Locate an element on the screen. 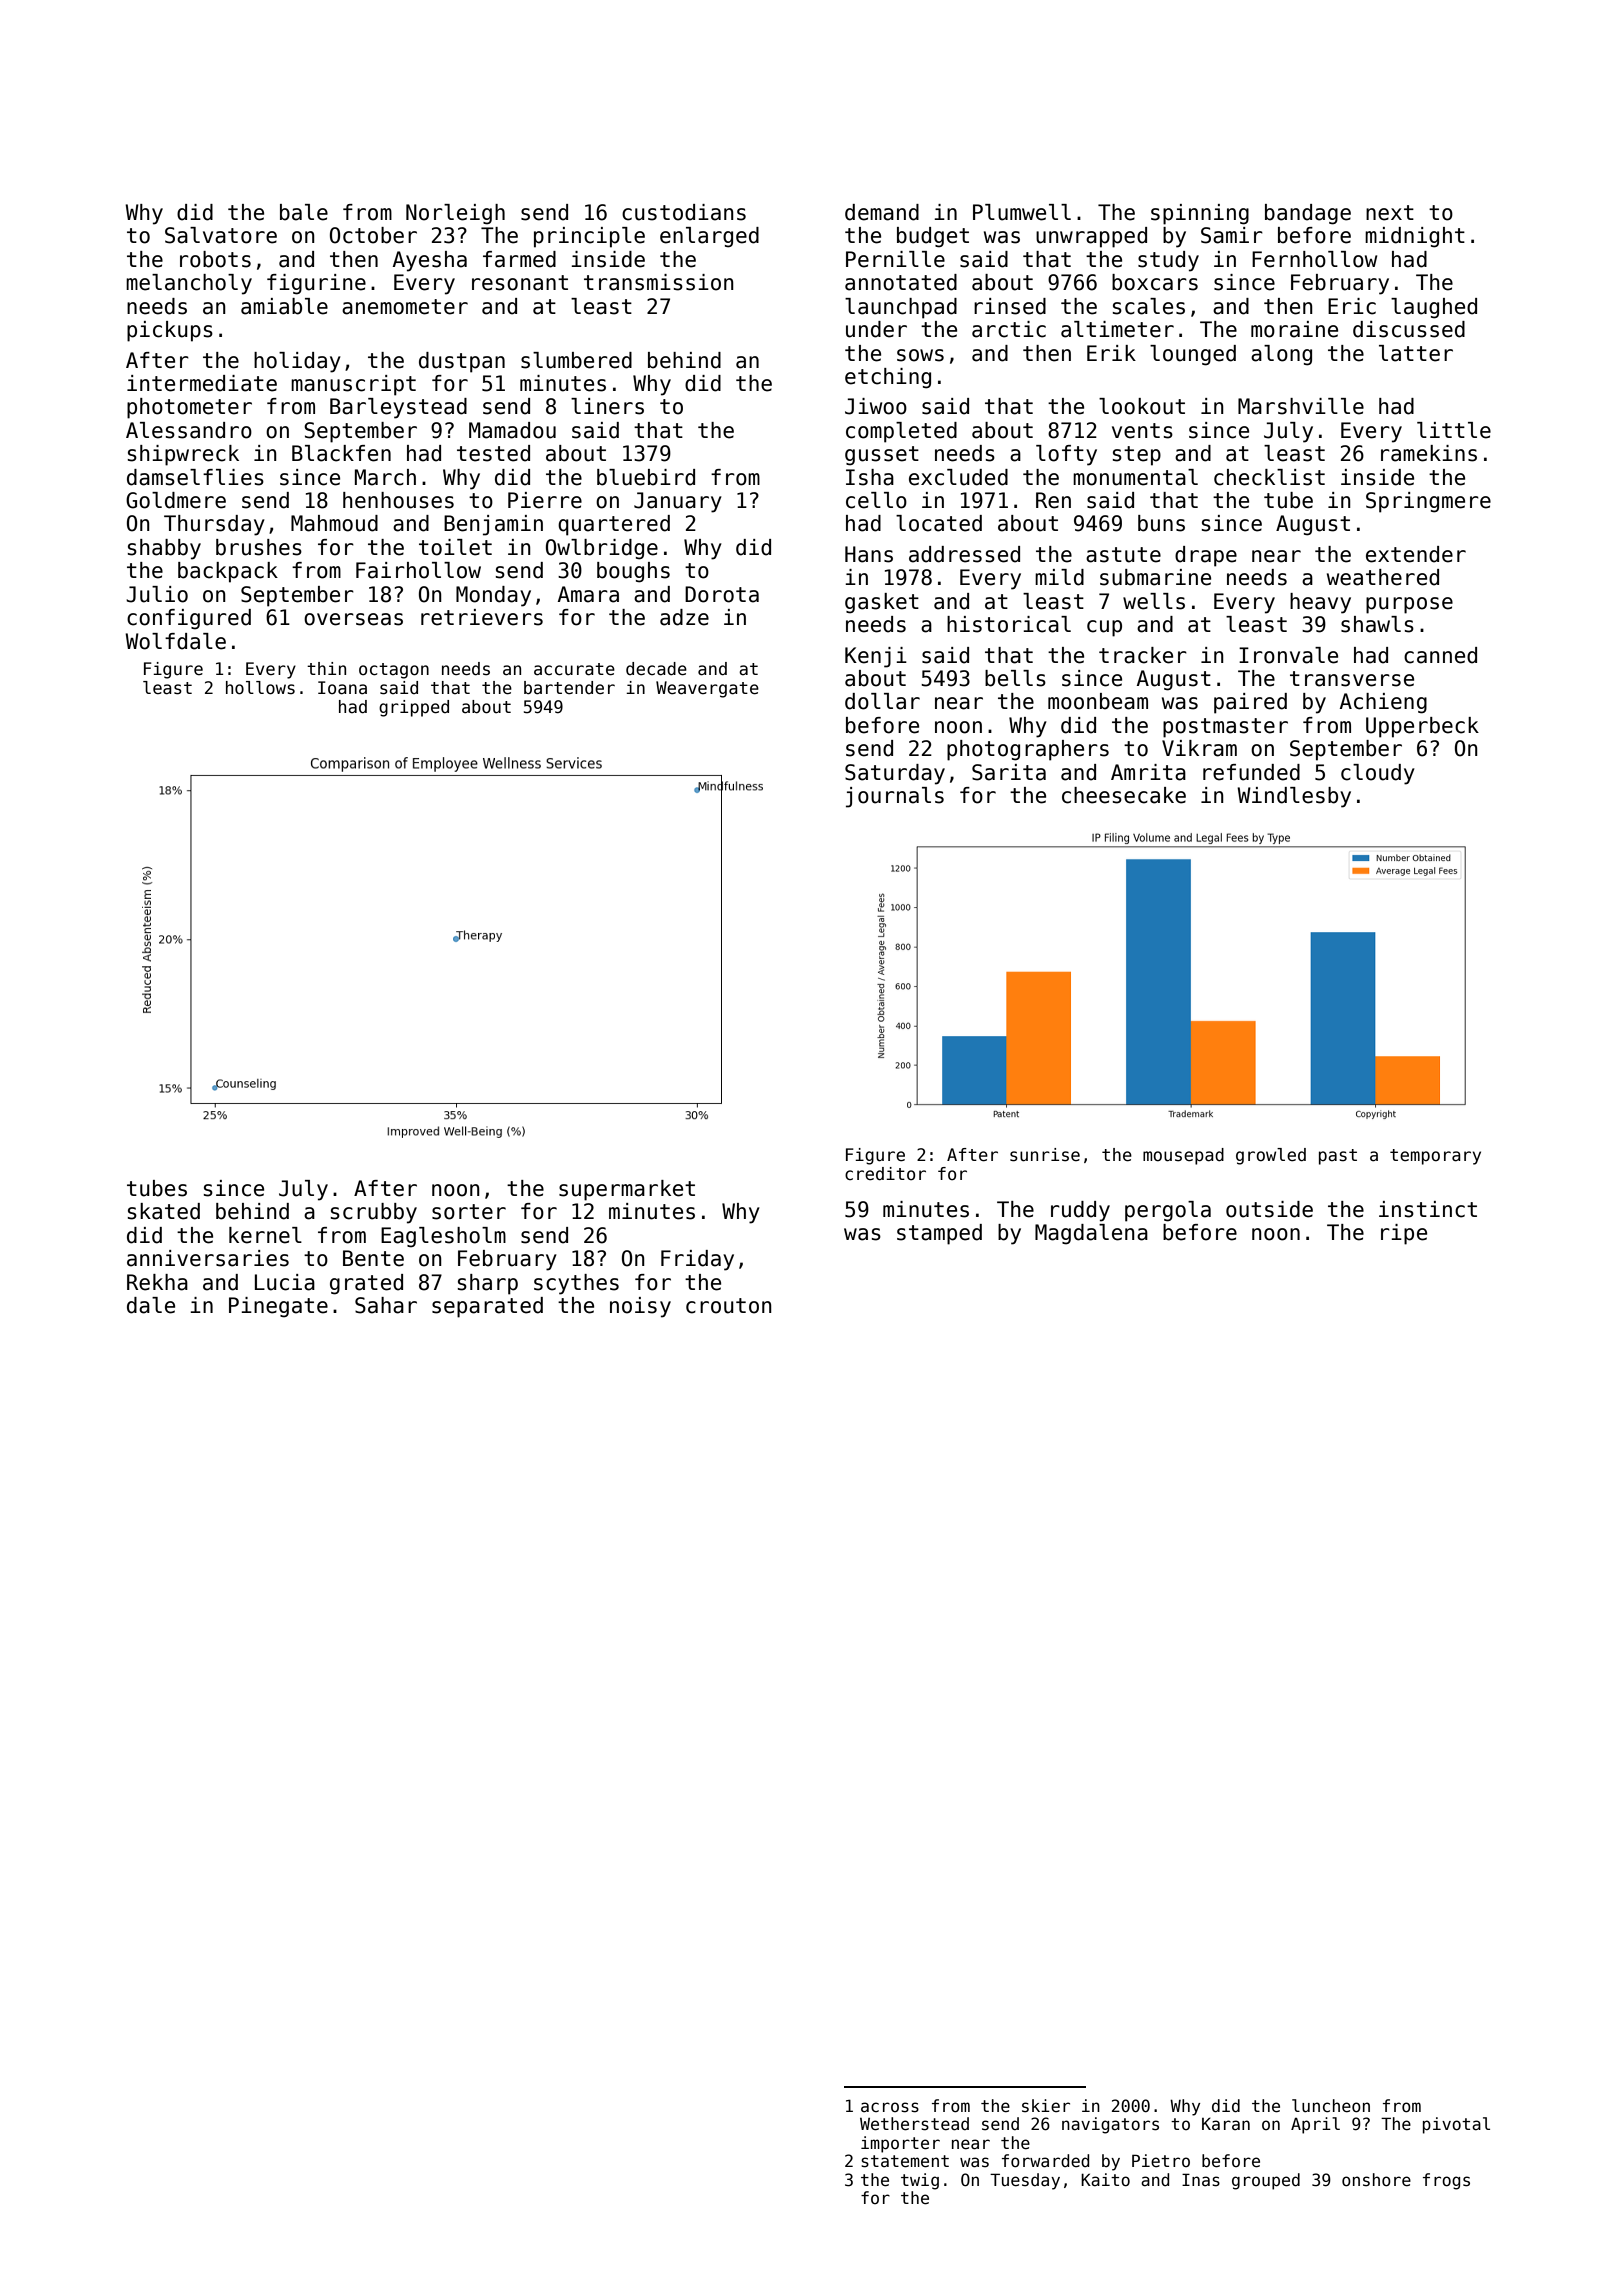 Image resolution: width=1620 pixels, height=2292 pixels. midnight is located at coordinates (1415, 237).
